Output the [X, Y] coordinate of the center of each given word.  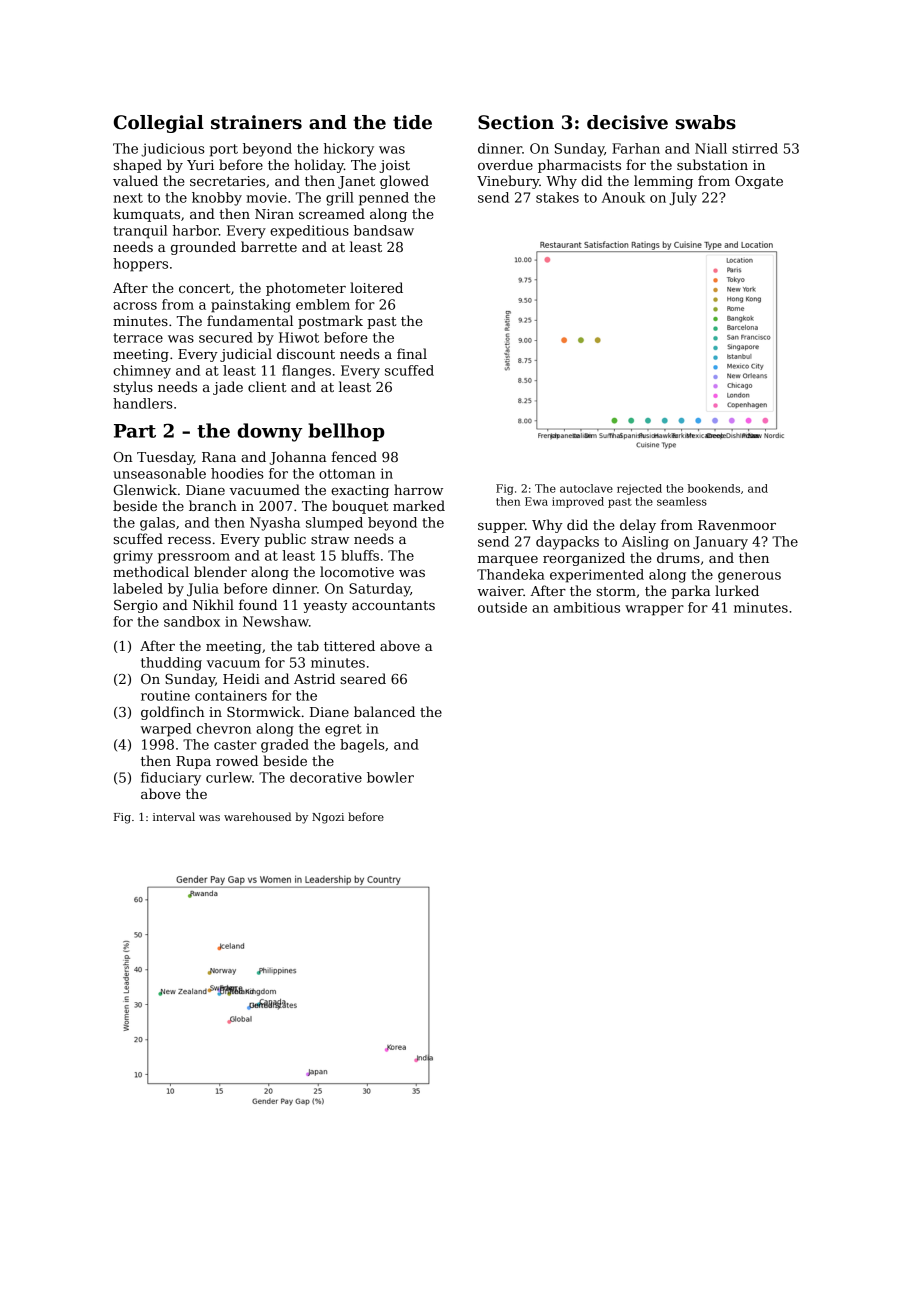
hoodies [237, 473]
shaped [137, 166]
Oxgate [759, 182]
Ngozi [328, 818]
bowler [390, 777]
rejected [639, 489]
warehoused [257, 816]
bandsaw [384, 230]
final [412, 353]
